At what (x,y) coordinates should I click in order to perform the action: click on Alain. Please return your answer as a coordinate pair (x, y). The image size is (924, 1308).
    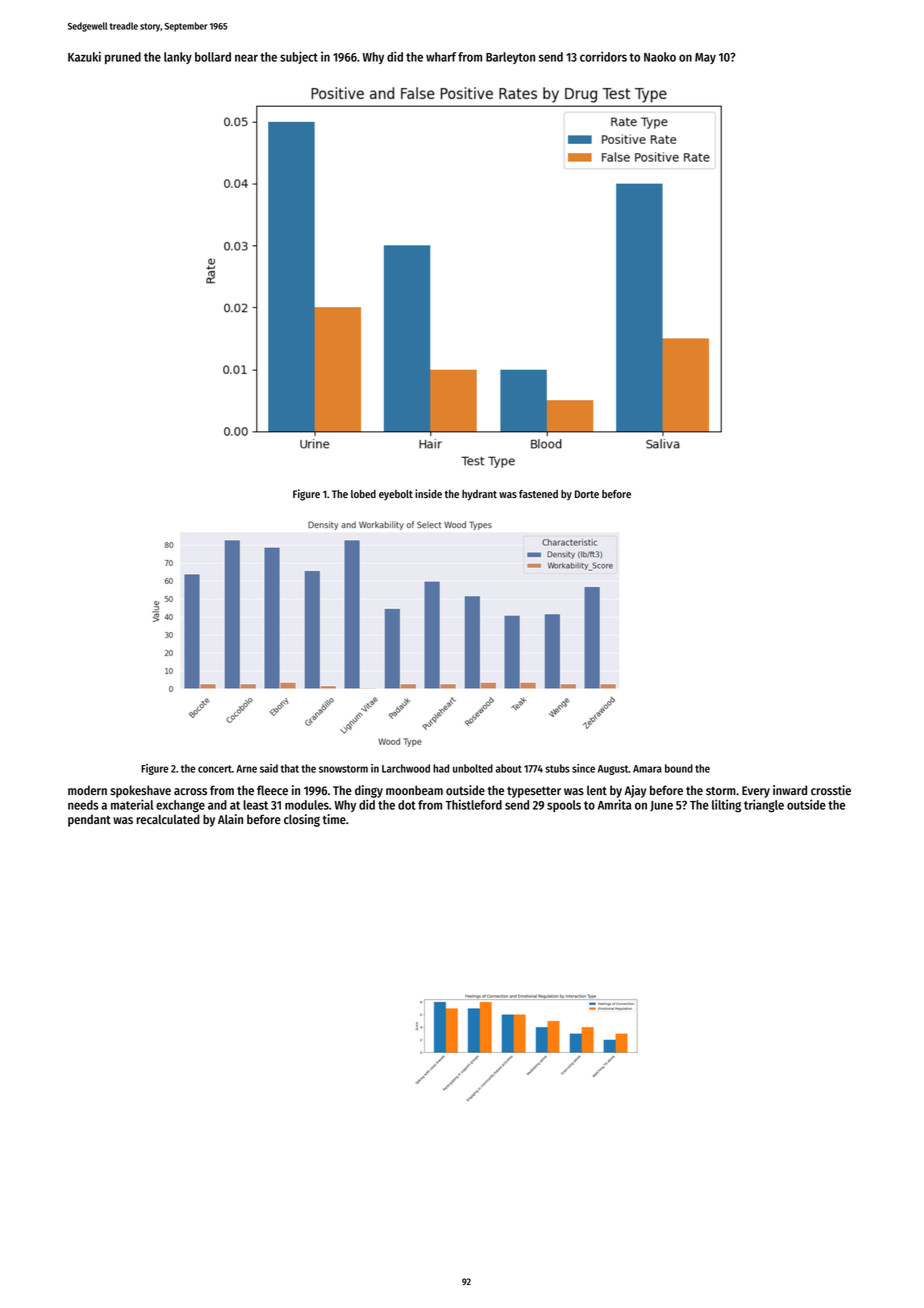
    Looking at the image, I should click on (230, 819).
